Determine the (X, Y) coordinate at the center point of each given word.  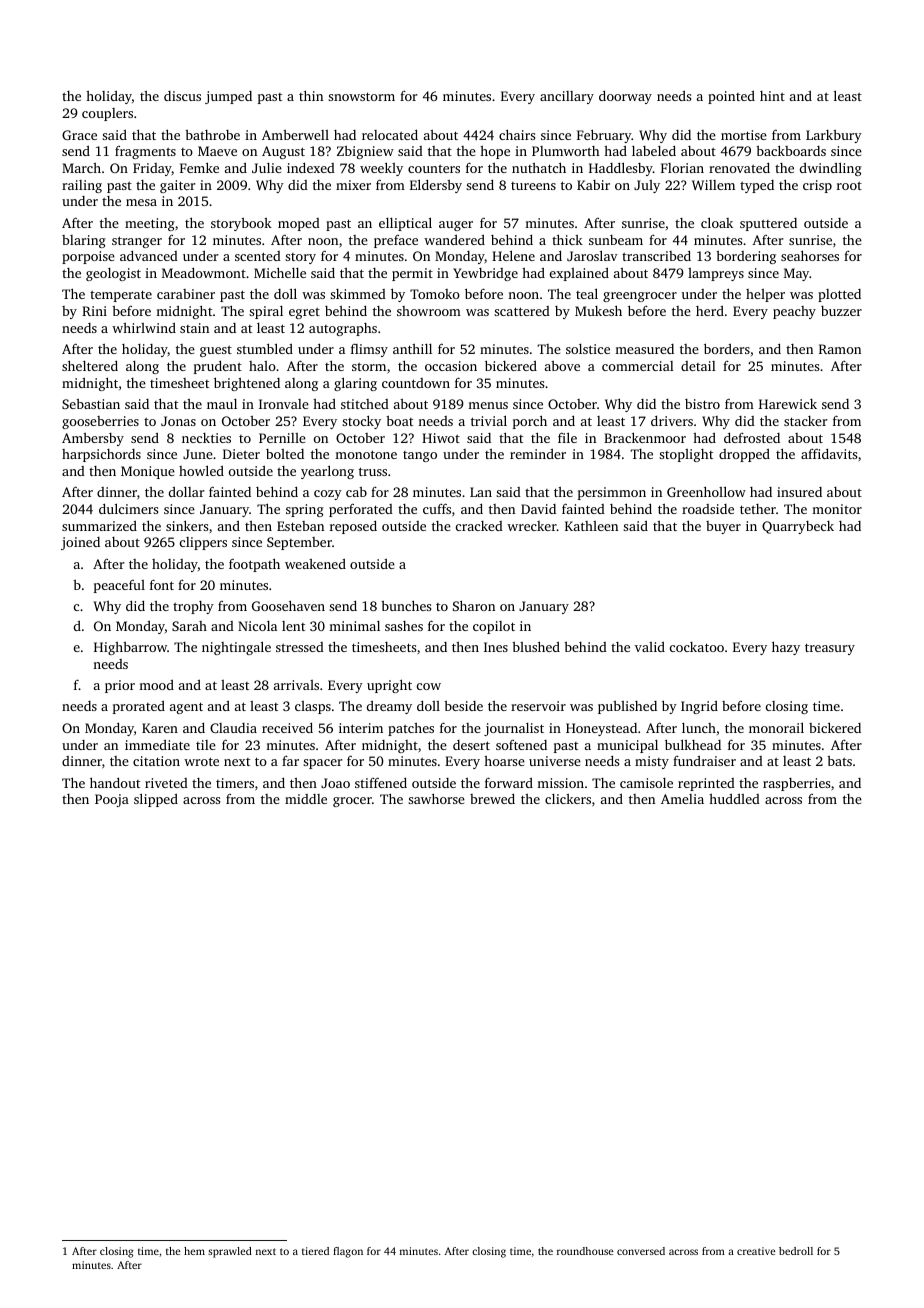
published (627, 707)
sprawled (230, 1252)
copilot (494, 627)
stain (194, 328)
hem (194, 1251)
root (849, 186)
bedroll (796, 1251)
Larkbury (834, 136)
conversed (641, 1251)
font (162, 584)
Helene (513, 255)
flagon (348, 1252)
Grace (79, 135)
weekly (381, 169)
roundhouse (585, 1251)
